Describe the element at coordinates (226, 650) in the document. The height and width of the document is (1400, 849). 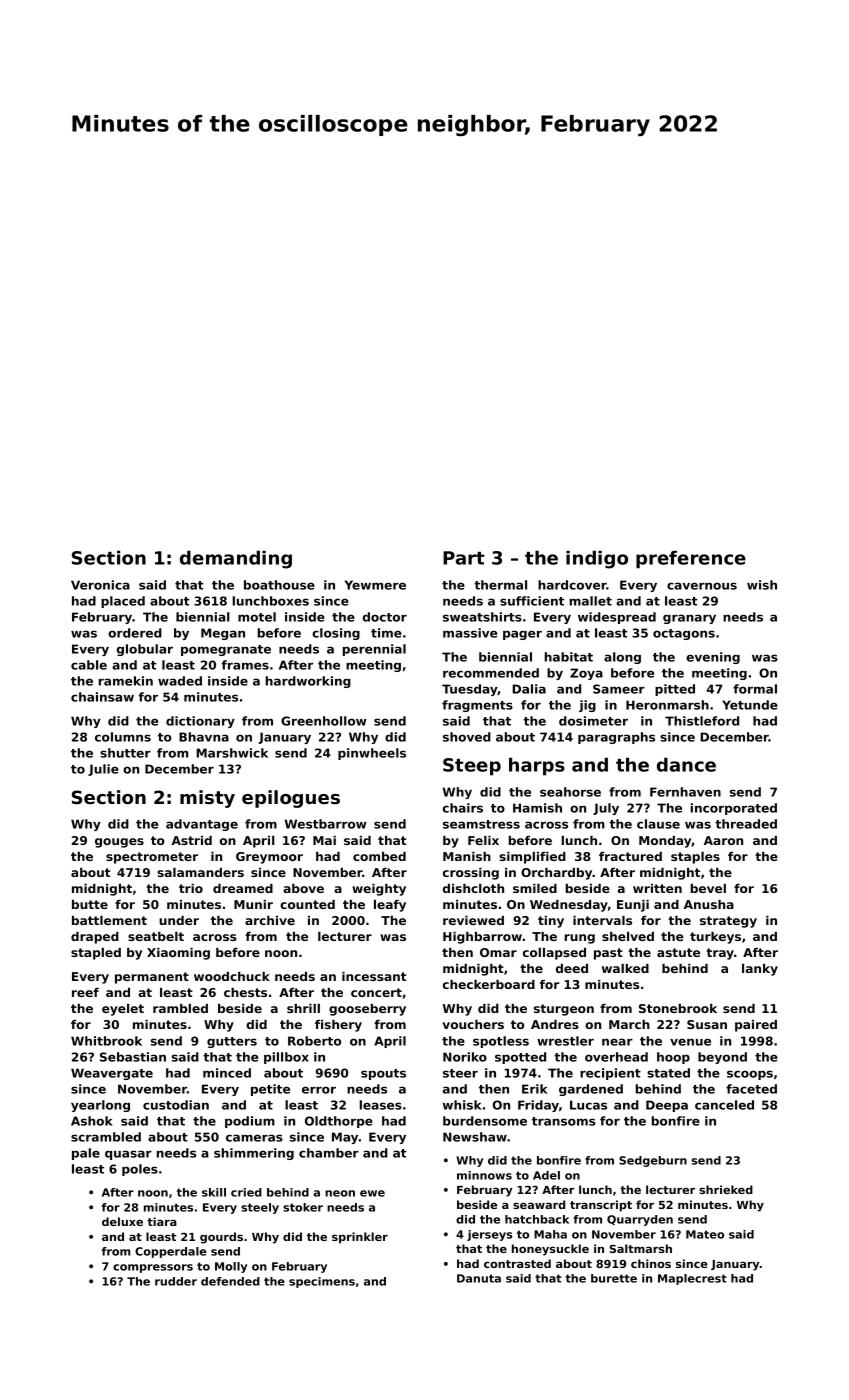
I see `pomegranate` at that location.
